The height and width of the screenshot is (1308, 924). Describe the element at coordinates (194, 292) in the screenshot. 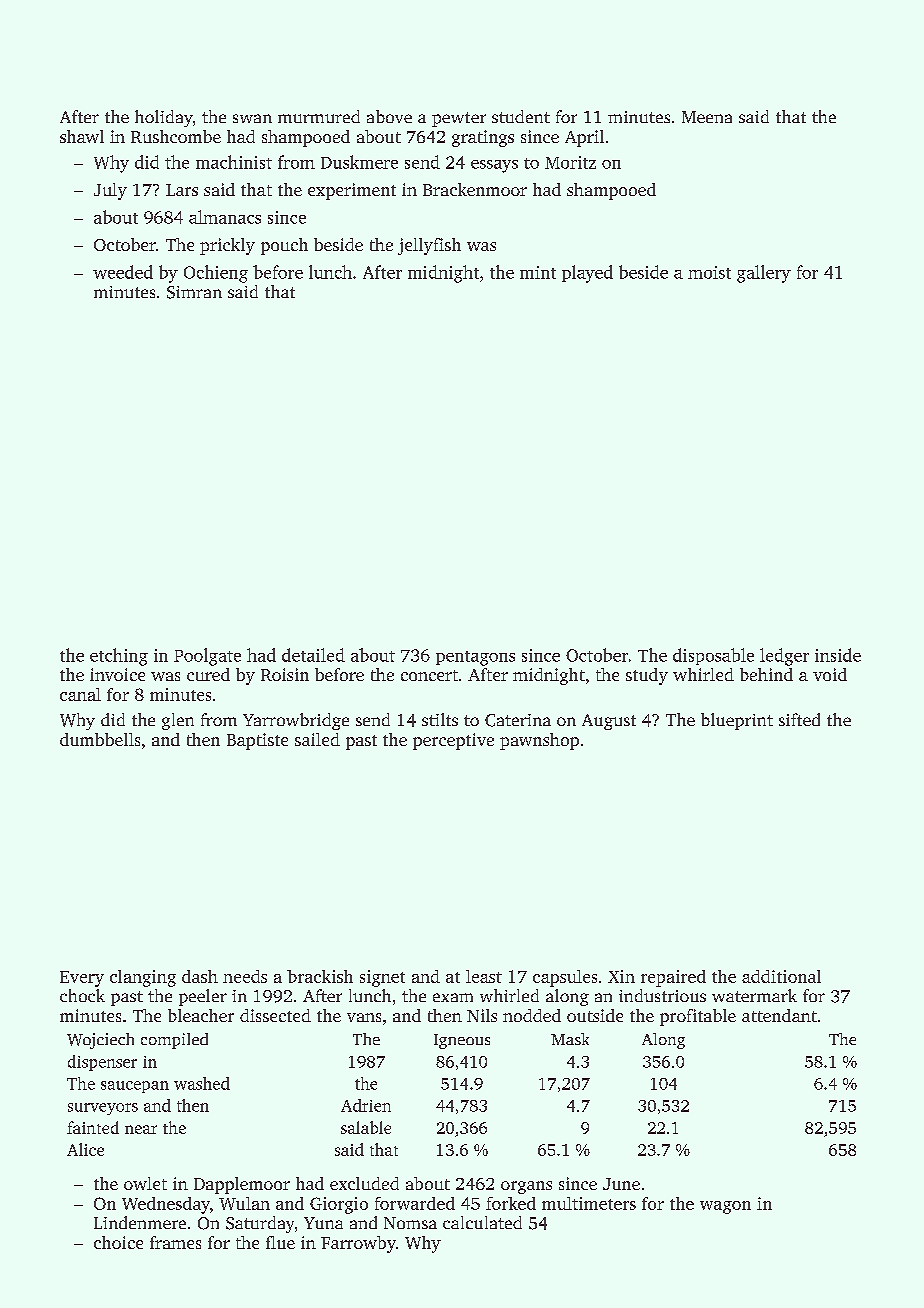

I see `Simran` at that location.
